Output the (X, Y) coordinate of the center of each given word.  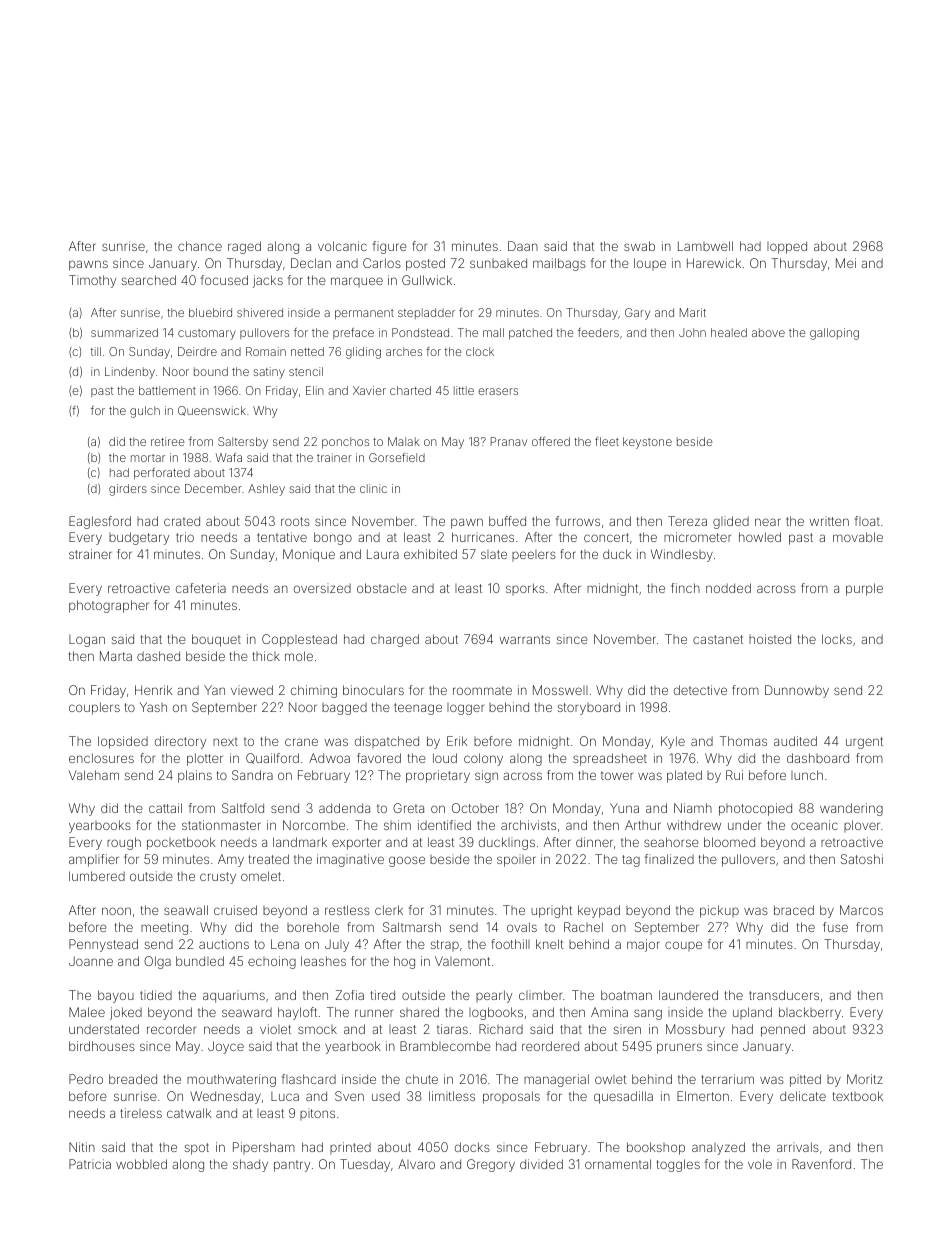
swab (639, 246)
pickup (719, 911)
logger (465, 709)
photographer (109, 606)
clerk (389, 910)
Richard (501, 1029)
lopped (787, 247)
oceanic (814, 825)
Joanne (91, 961)
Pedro (86, 1079)
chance (200, 246)
